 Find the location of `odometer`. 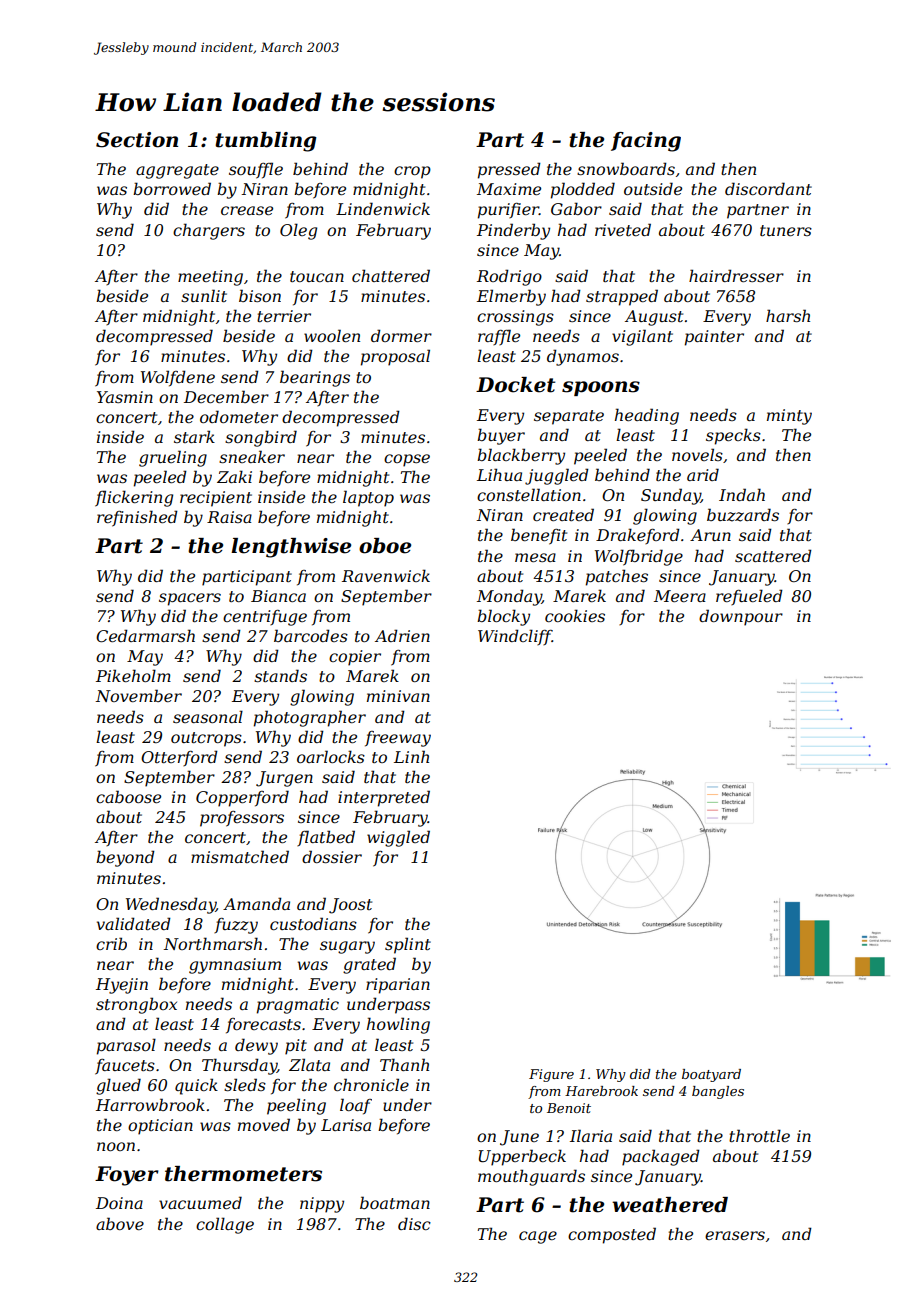

odometer is located at coordinates (239, 416).
